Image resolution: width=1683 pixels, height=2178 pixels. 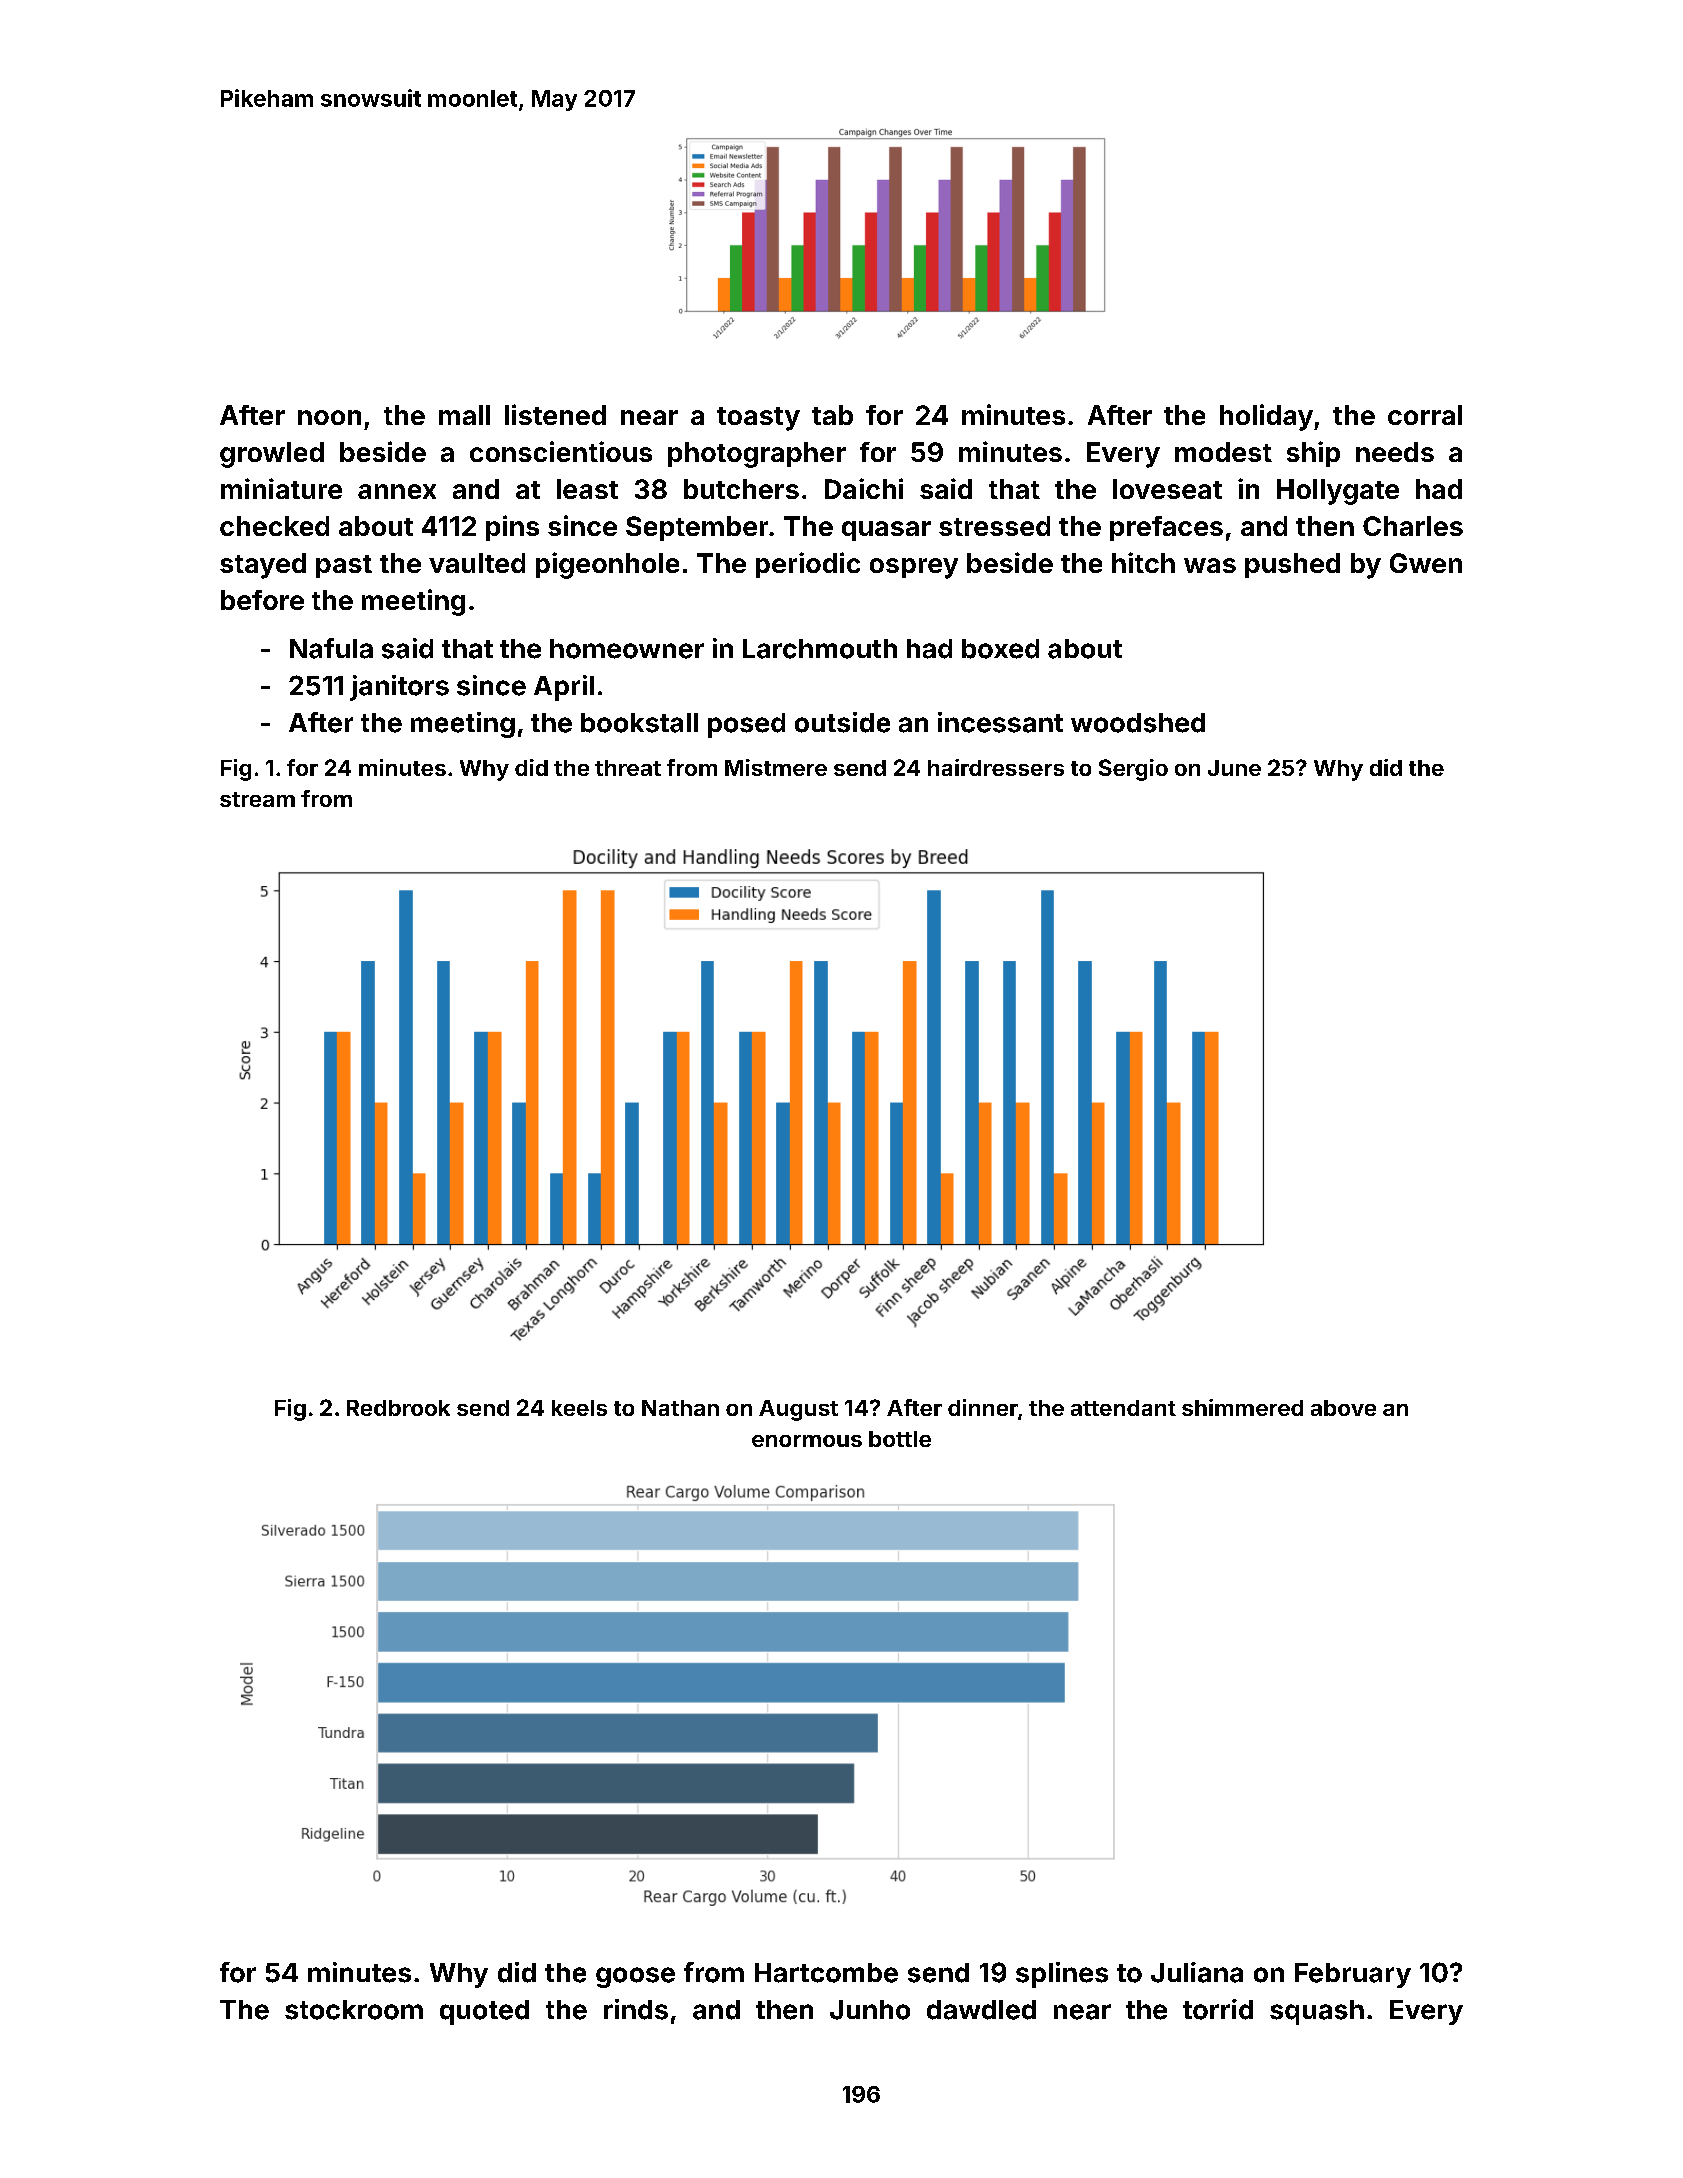 I want to click on stockroom, so click(x=354, y=2010).
